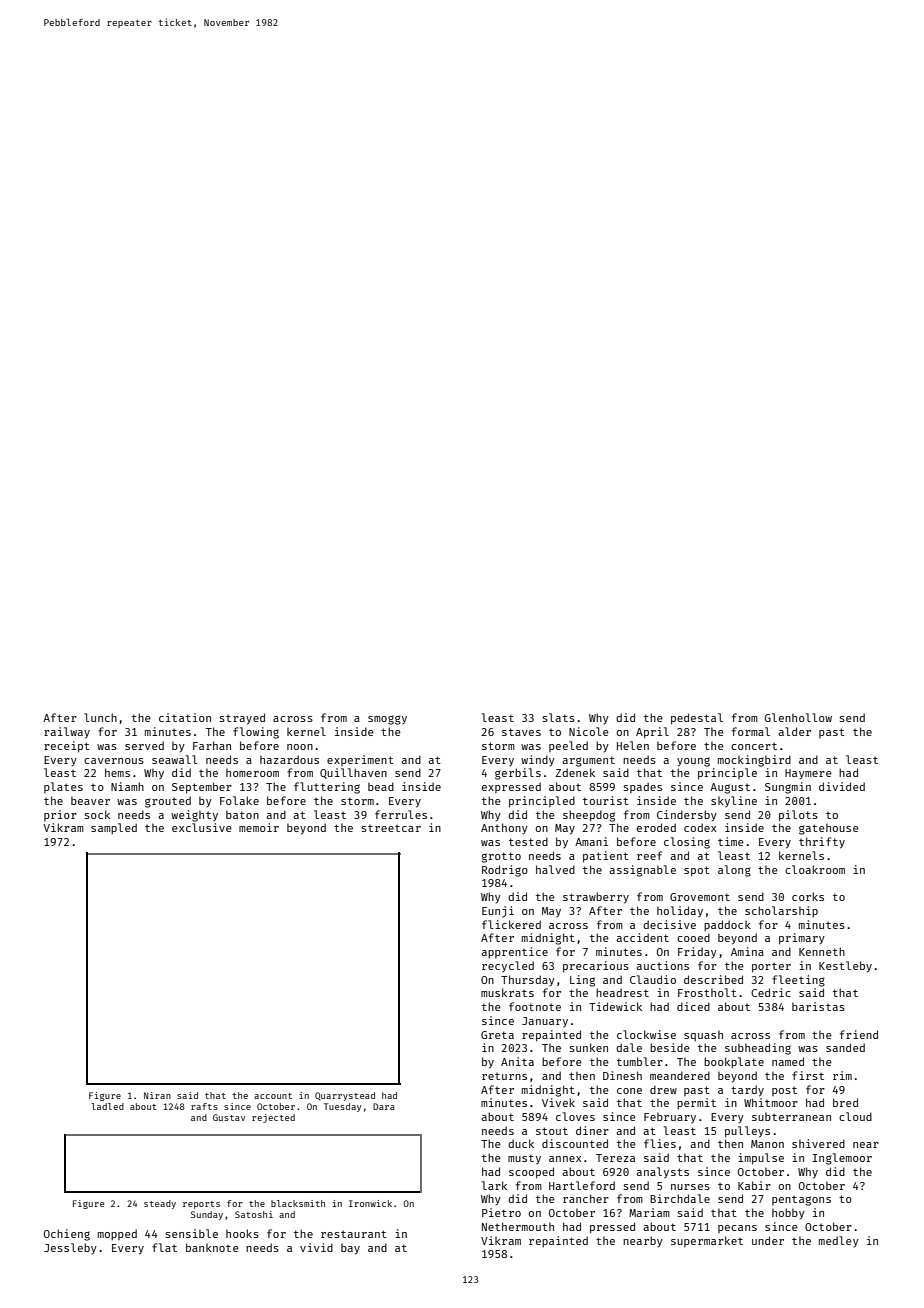 The height and width of the document is (1308, 924). What do you see at coordinates (157, 1095) in the document?
I see `Niran` at bounding box center [157, 1095].
